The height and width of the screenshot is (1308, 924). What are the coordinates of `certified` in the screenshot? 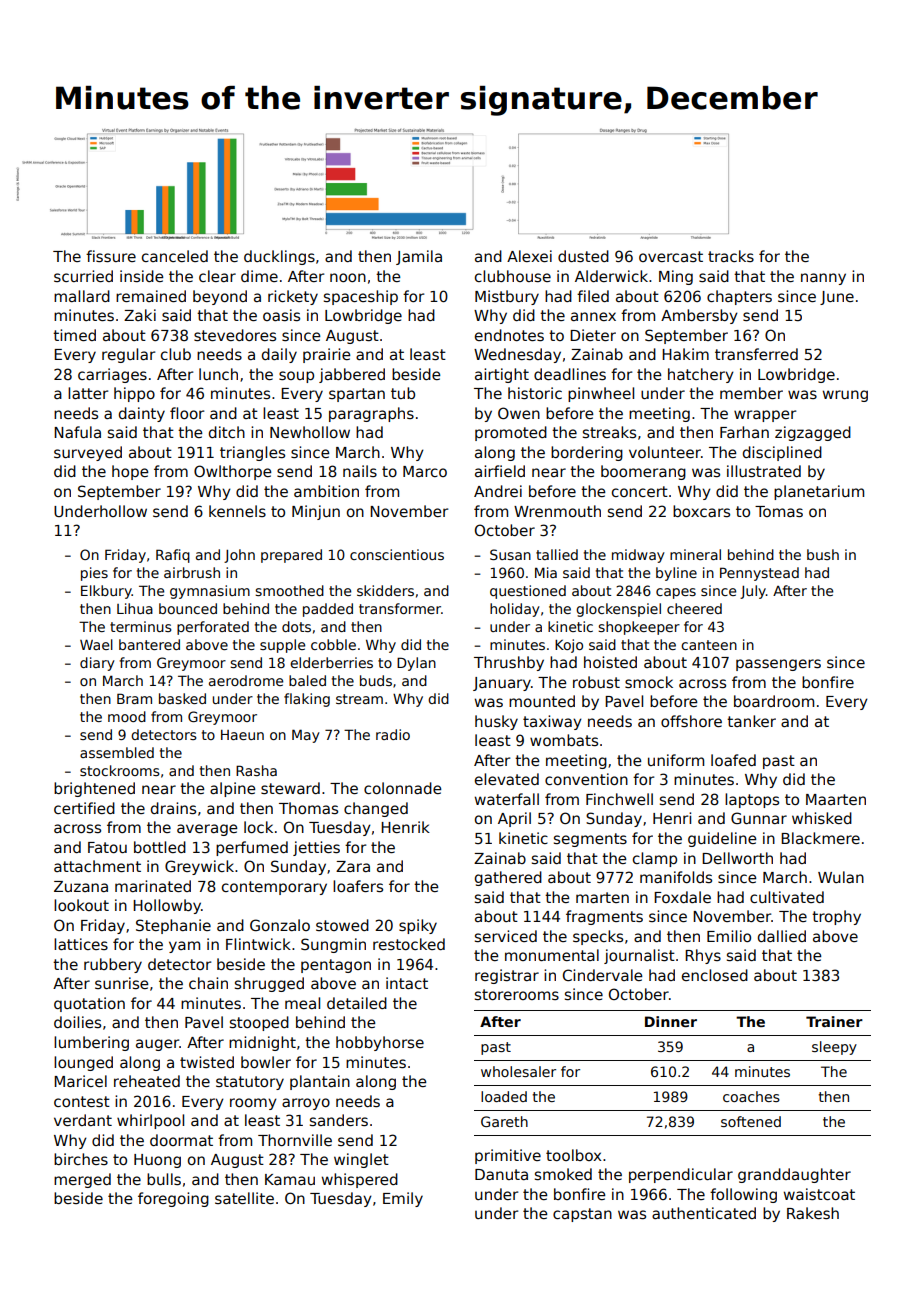 It's located at (84, 808).
